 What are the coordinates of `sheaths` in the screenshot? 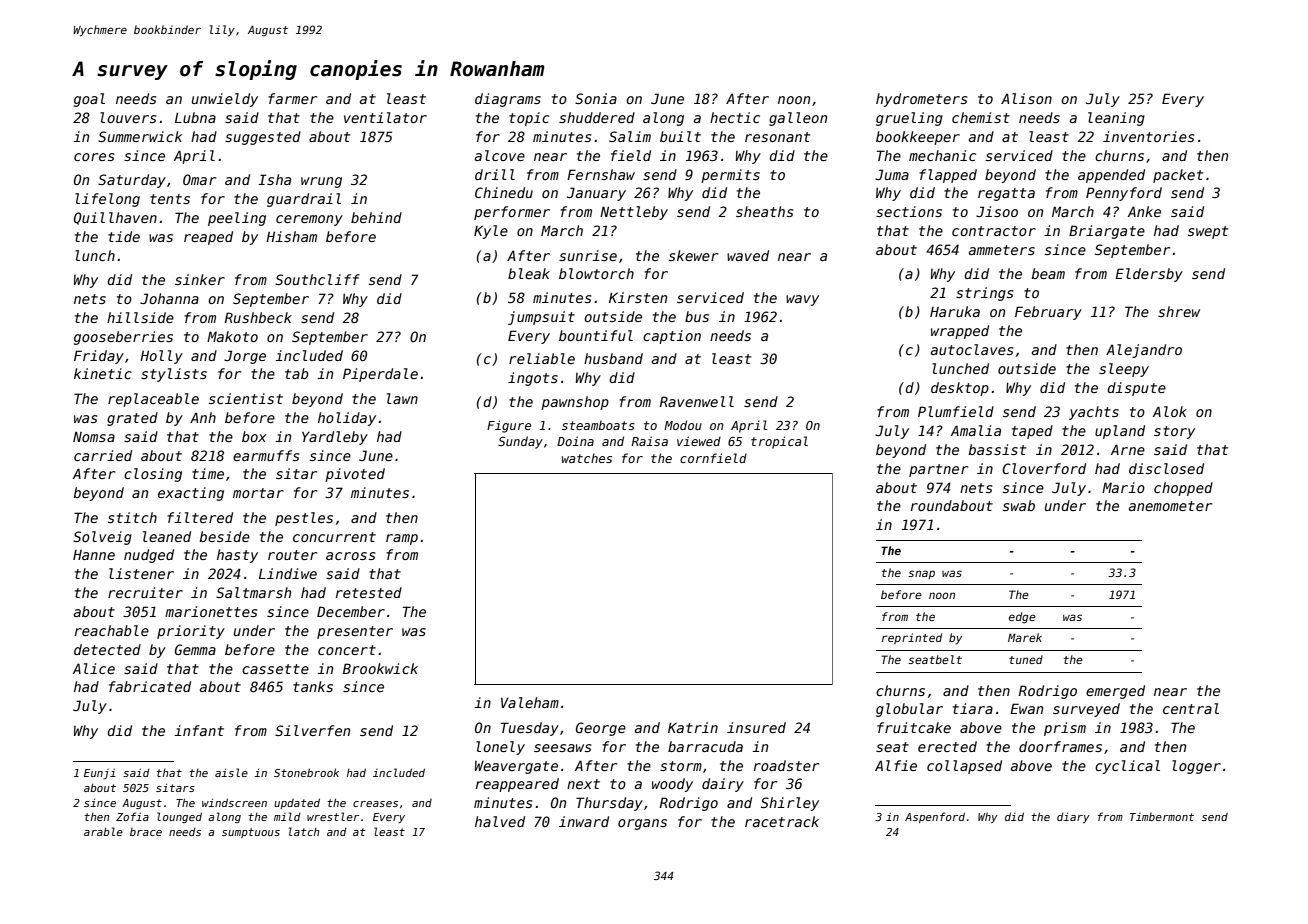 It's located at (764, 211).
